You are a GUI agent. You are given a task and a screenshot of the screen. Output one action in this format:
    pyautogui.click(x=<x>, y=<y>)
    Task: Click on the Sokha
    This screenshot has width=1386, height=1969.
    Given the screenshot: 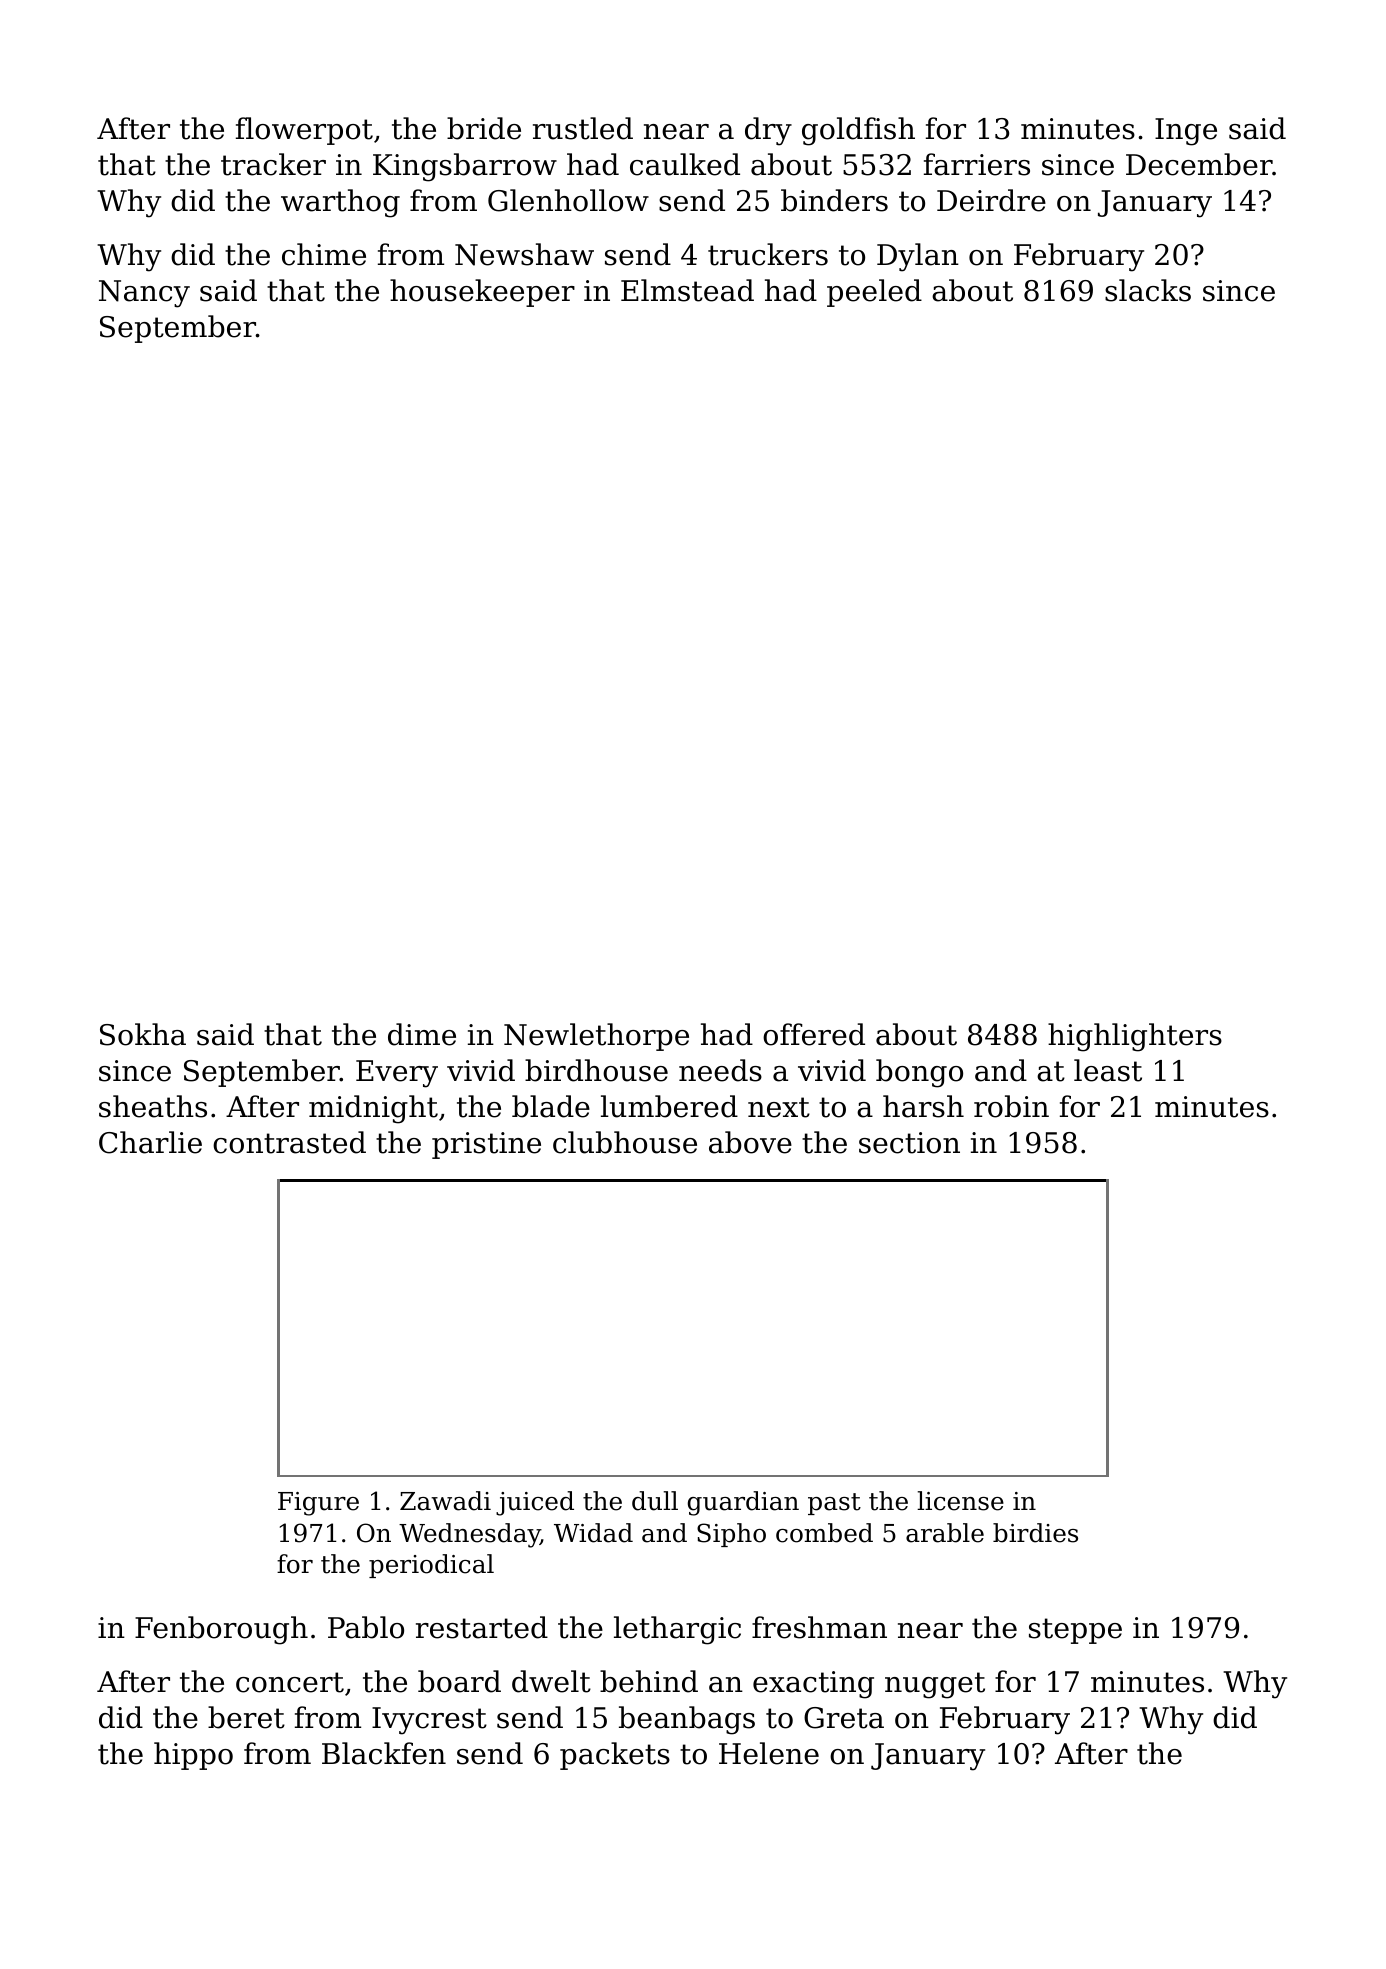 What is the action you would take?
    pyautogui.click(x=143, y=1034)
